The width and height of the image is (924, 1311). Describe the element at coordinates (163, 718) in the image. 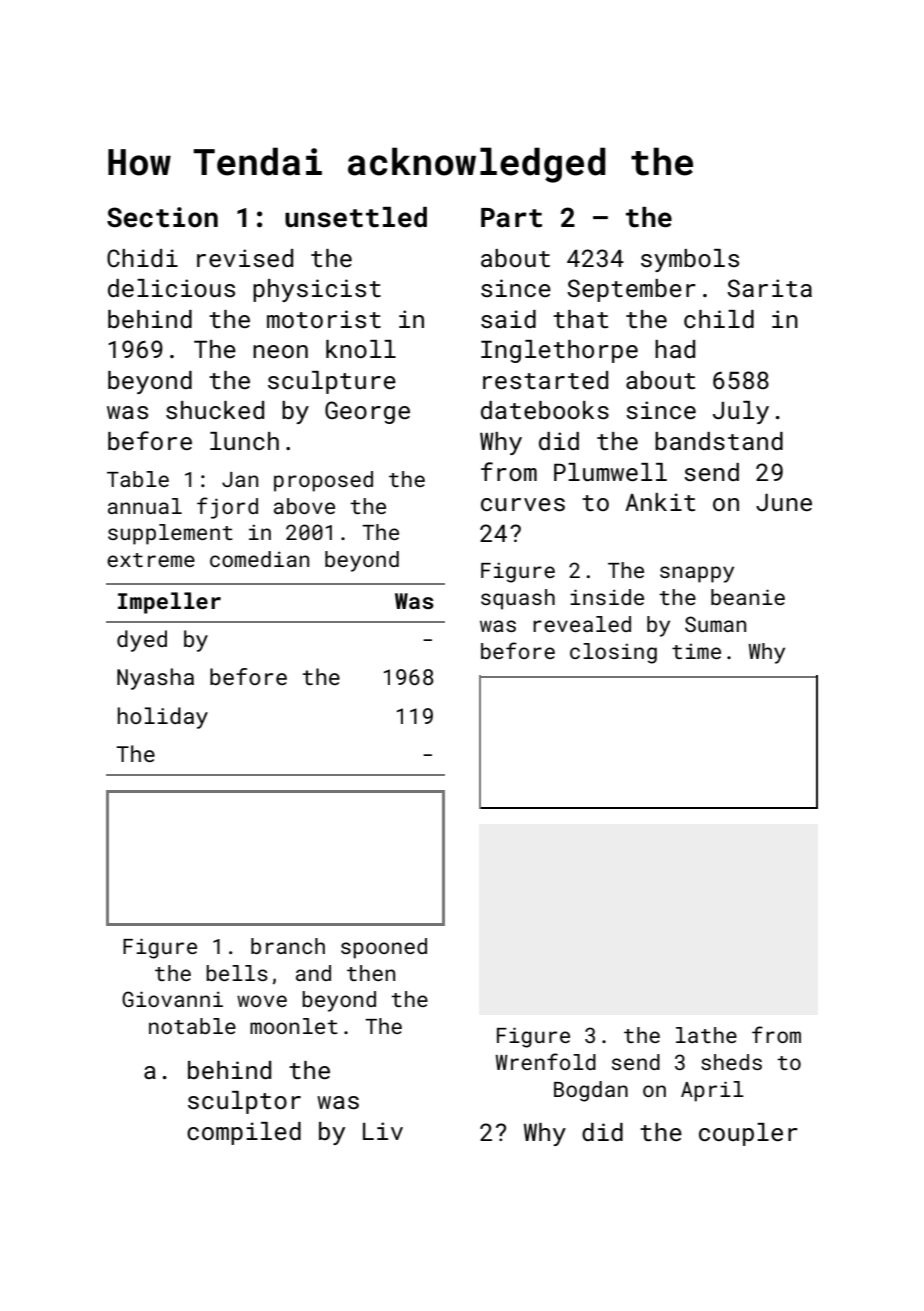

I see `holiday` at that location.
